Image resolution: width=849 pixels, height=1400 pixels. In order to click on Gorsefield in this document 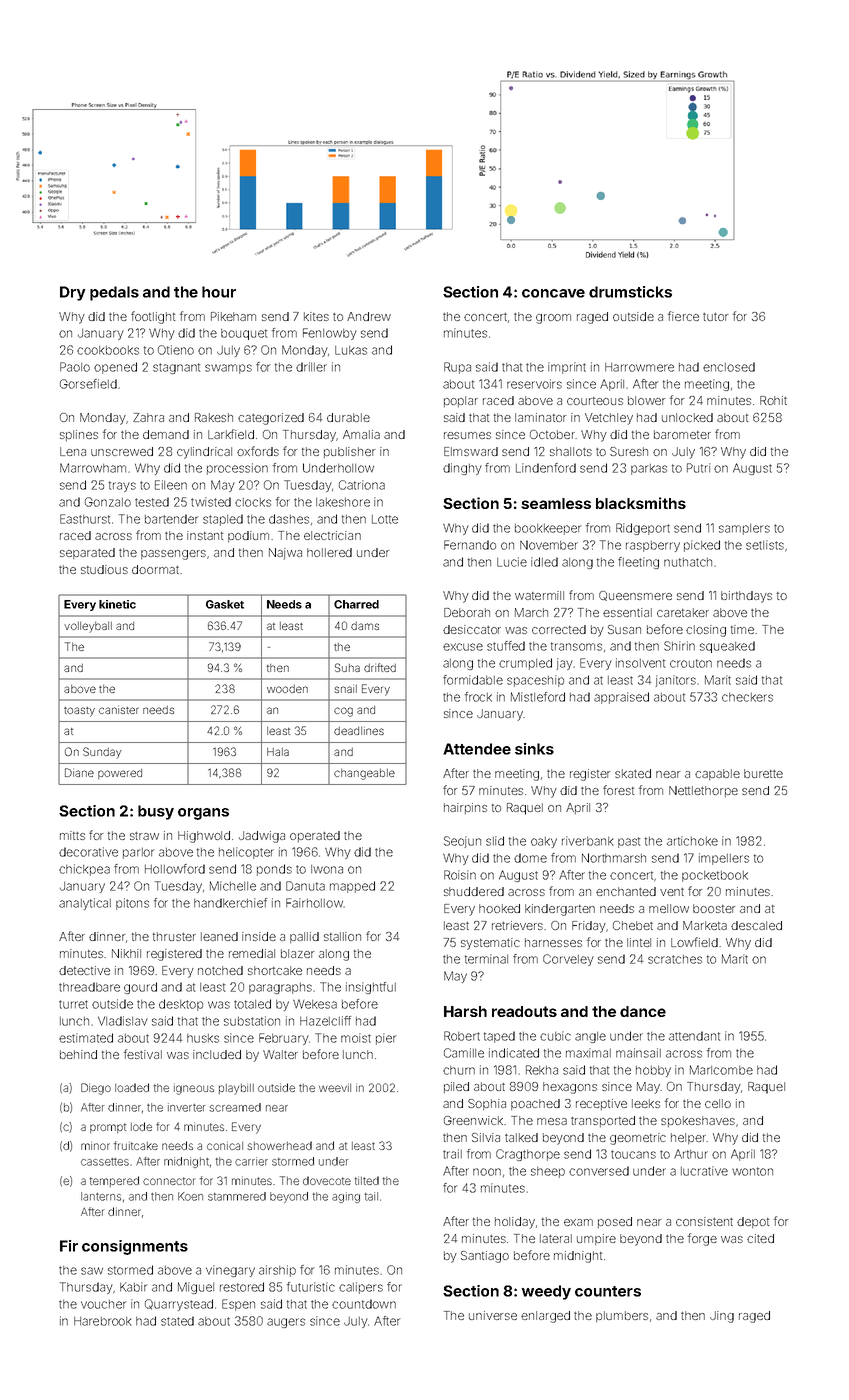, I will do `click(88, 384)`.
